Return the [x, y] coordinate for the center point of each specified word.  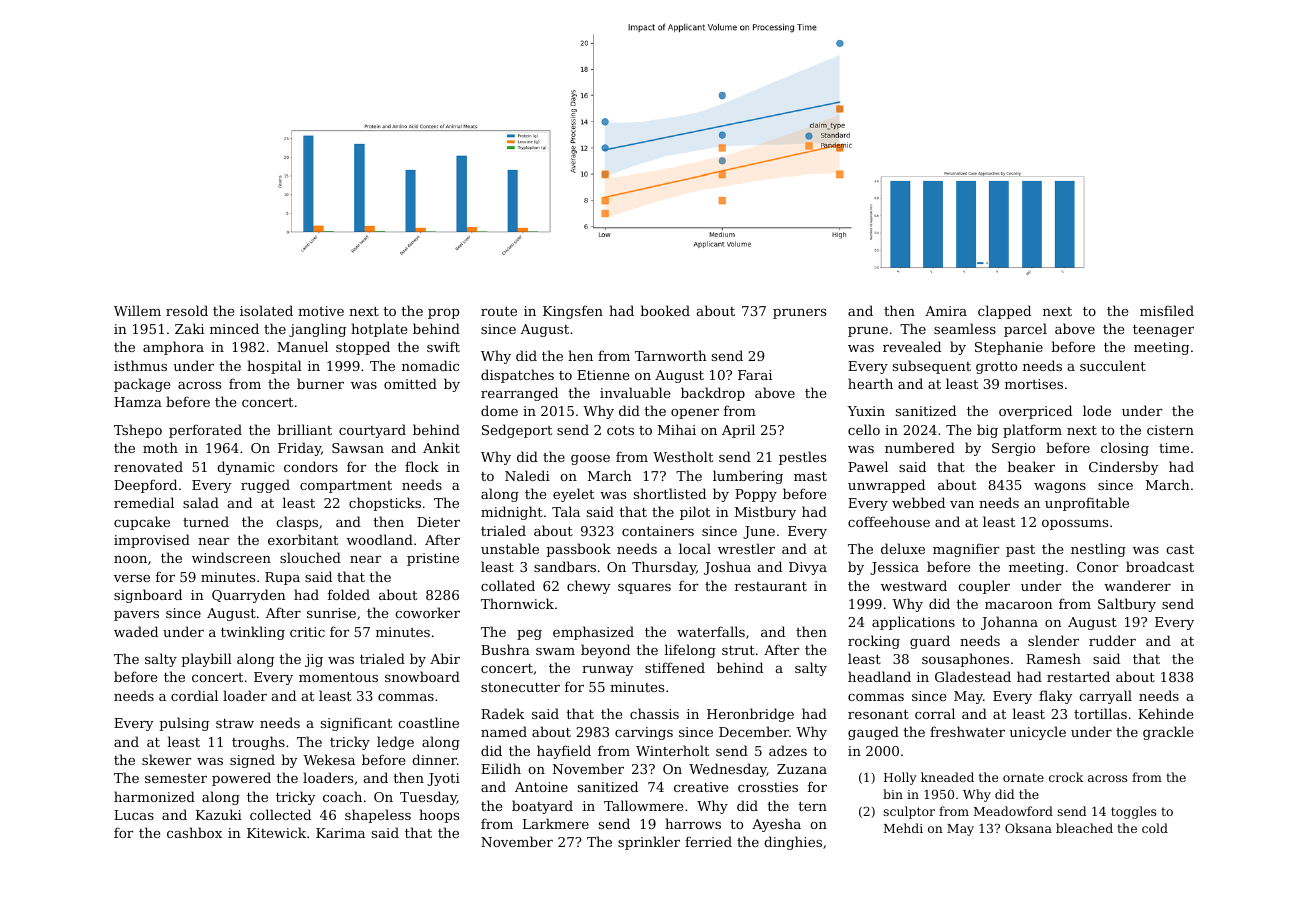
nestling [1098, 550]
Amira [946, 311]
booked [665, 310]
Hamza [138, 402]
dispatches [517, 376]
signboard [148, 596]
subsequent [932, 367]
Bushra [505, 649]
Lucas [134, 815]
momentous [338, 677]
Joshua [727, 568]
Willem [137, 310]
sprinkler [649, 843]
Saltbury [1127, 605]
